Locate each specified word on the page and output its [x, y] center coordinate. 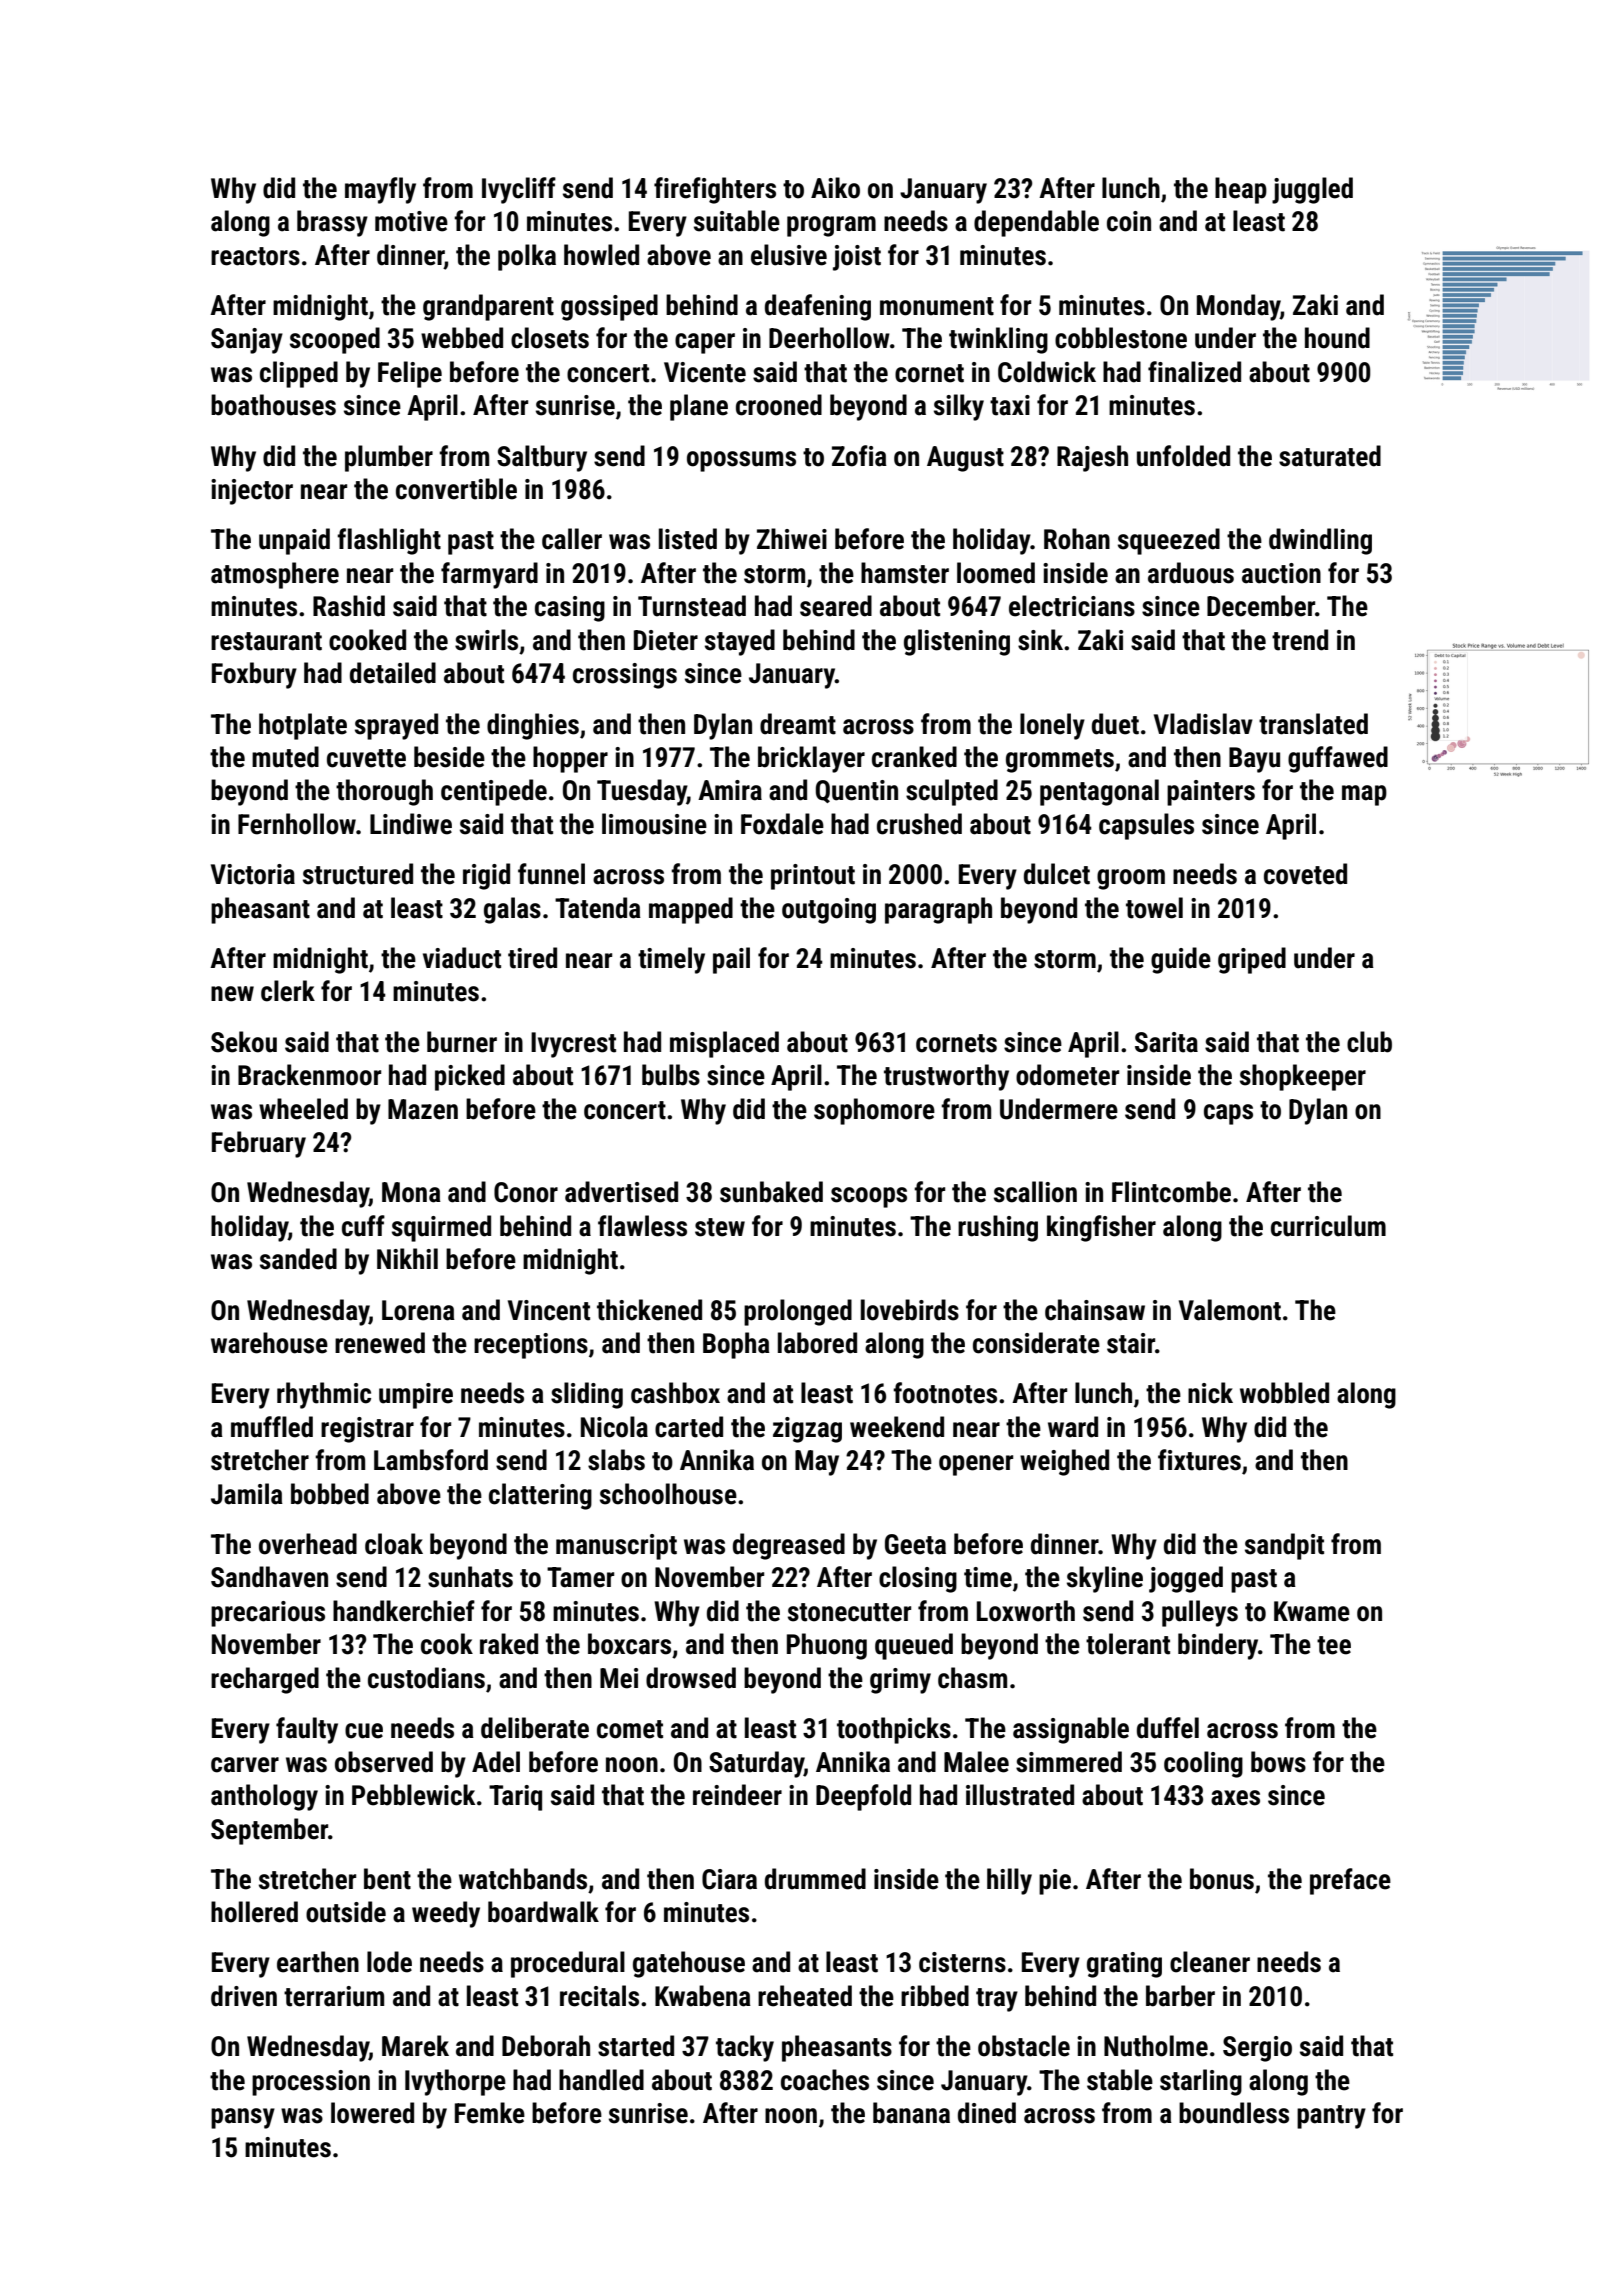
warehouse [269, 1343]
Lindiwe [411, 824]
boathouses [273, 405]
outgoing [829, 911]
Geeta [915, 1544]
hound [1337, 338]
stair [1131, 1343]
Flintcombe [1171, 1192]
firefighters [715, 190]
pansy [243, 2118]
